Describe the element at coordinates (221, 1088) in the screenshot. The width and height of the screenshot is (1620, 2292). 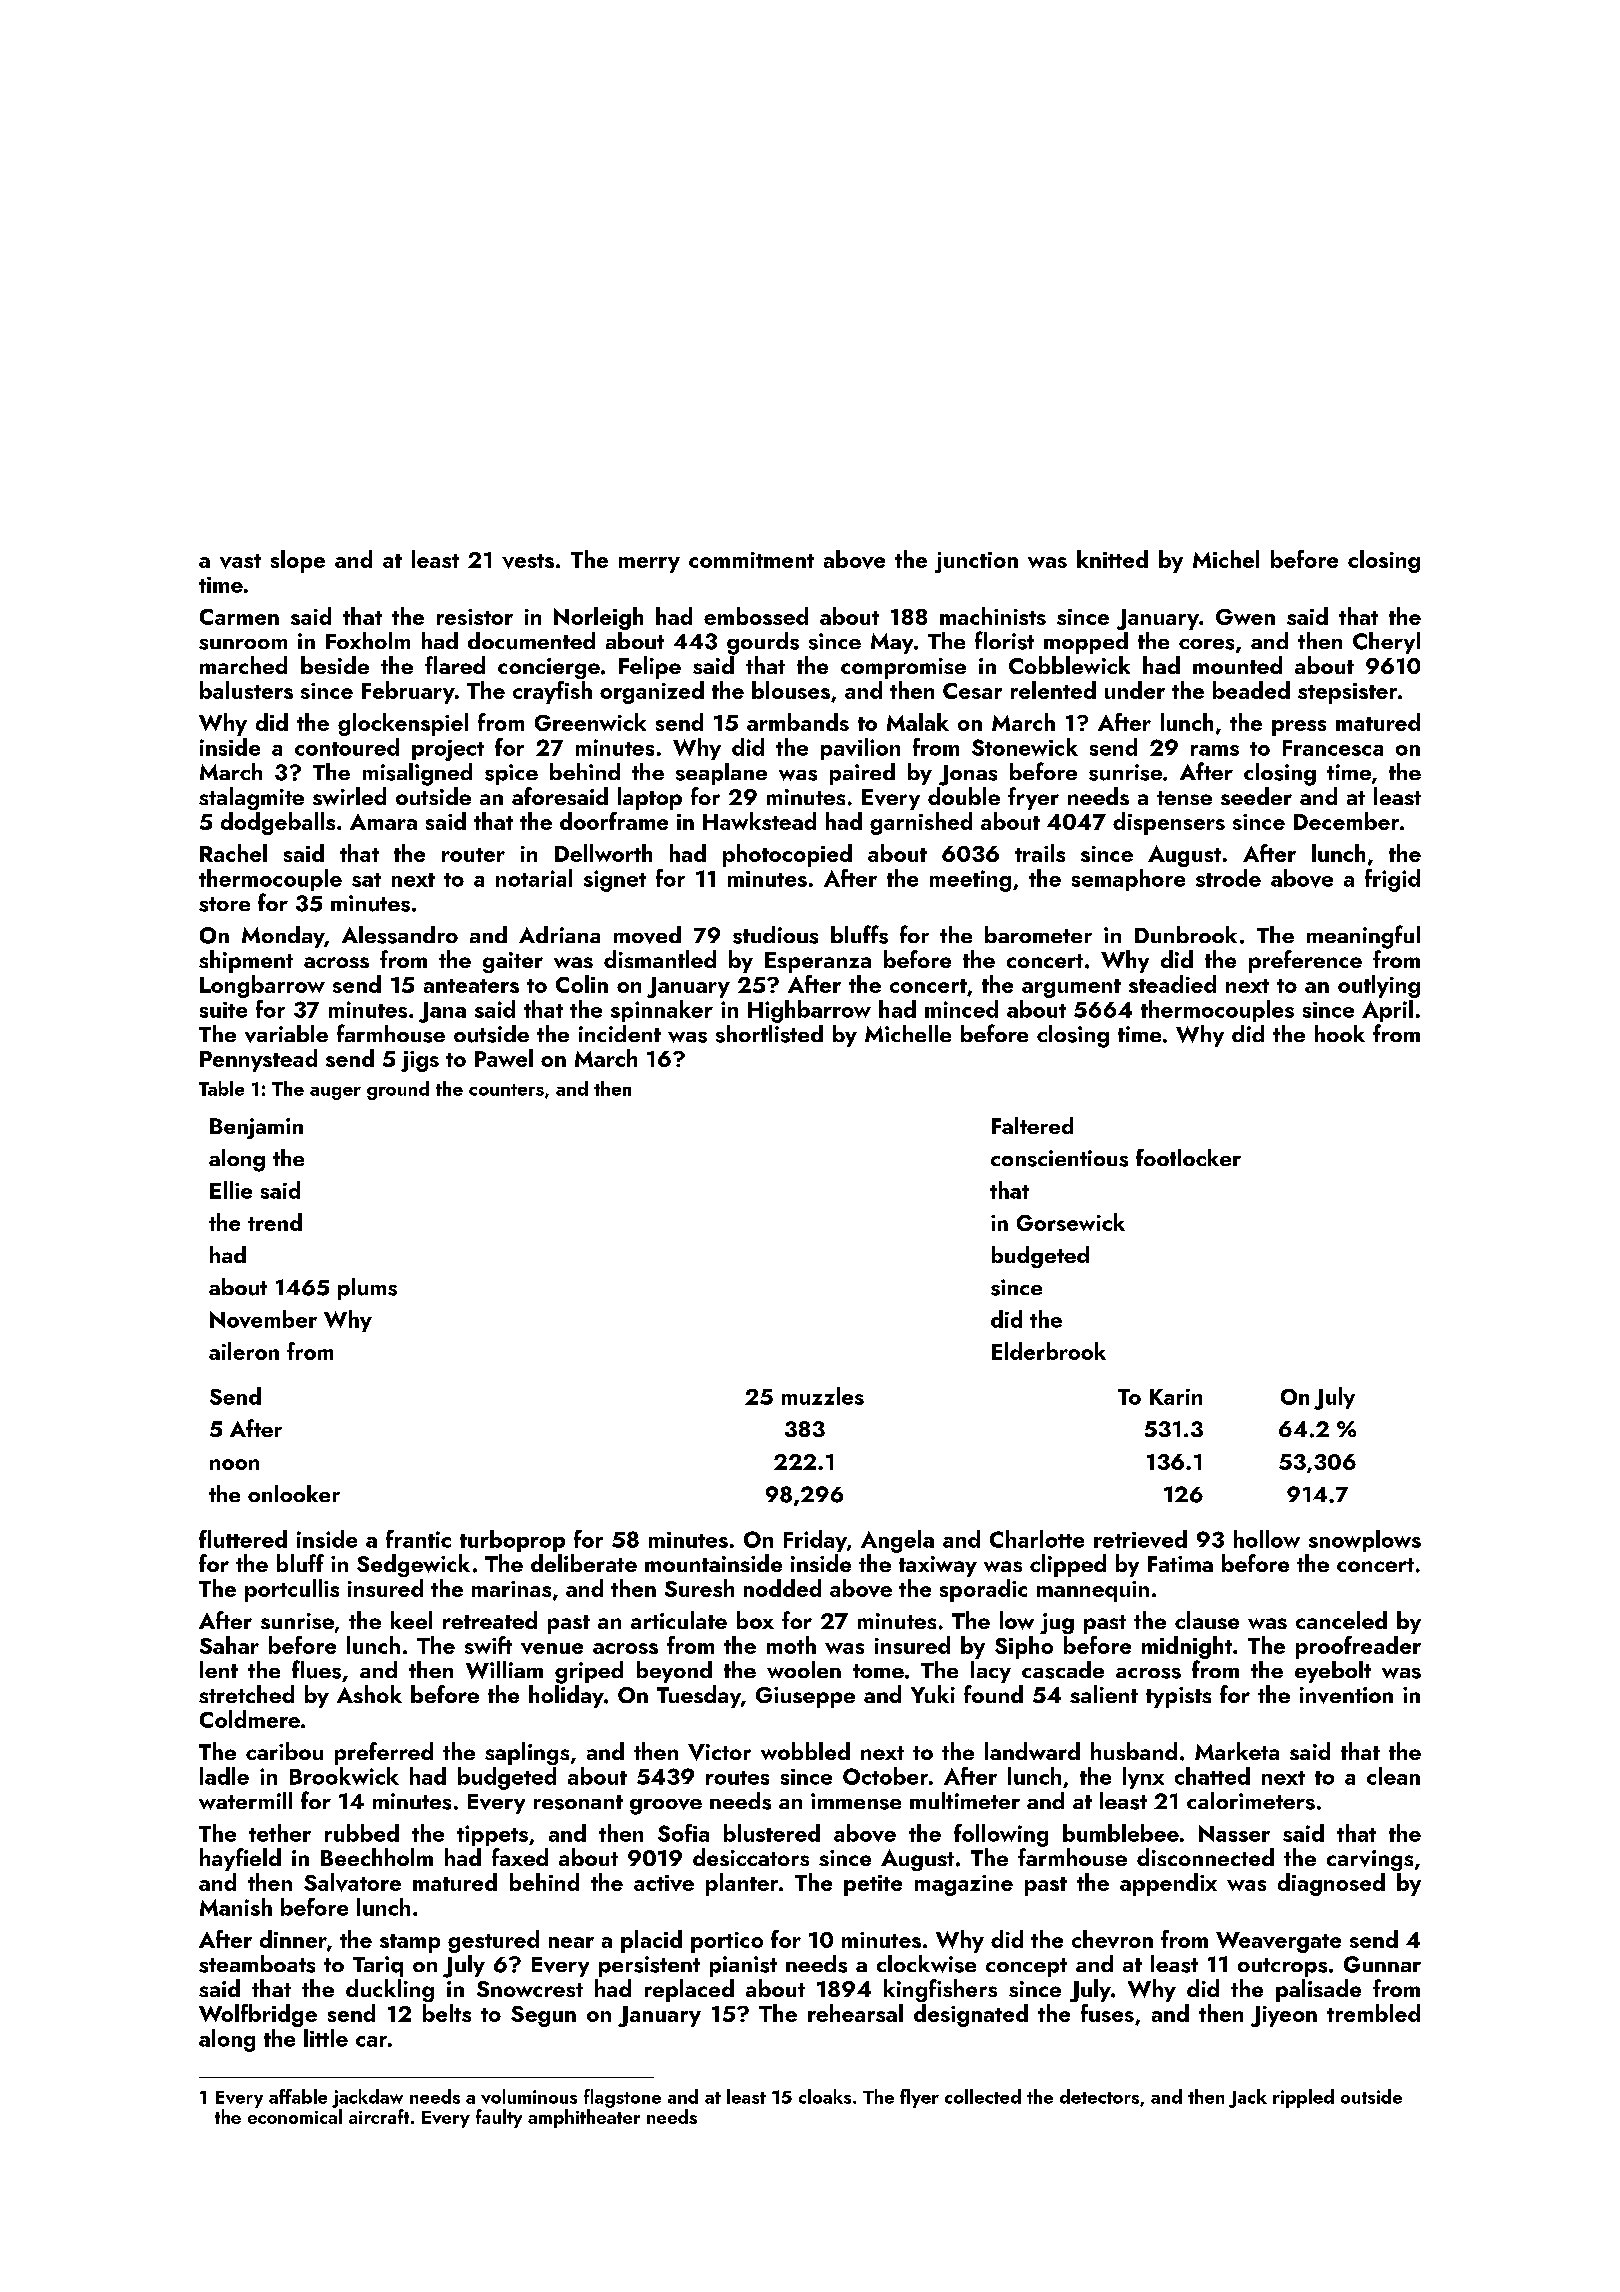
I see `Table` at that location.
